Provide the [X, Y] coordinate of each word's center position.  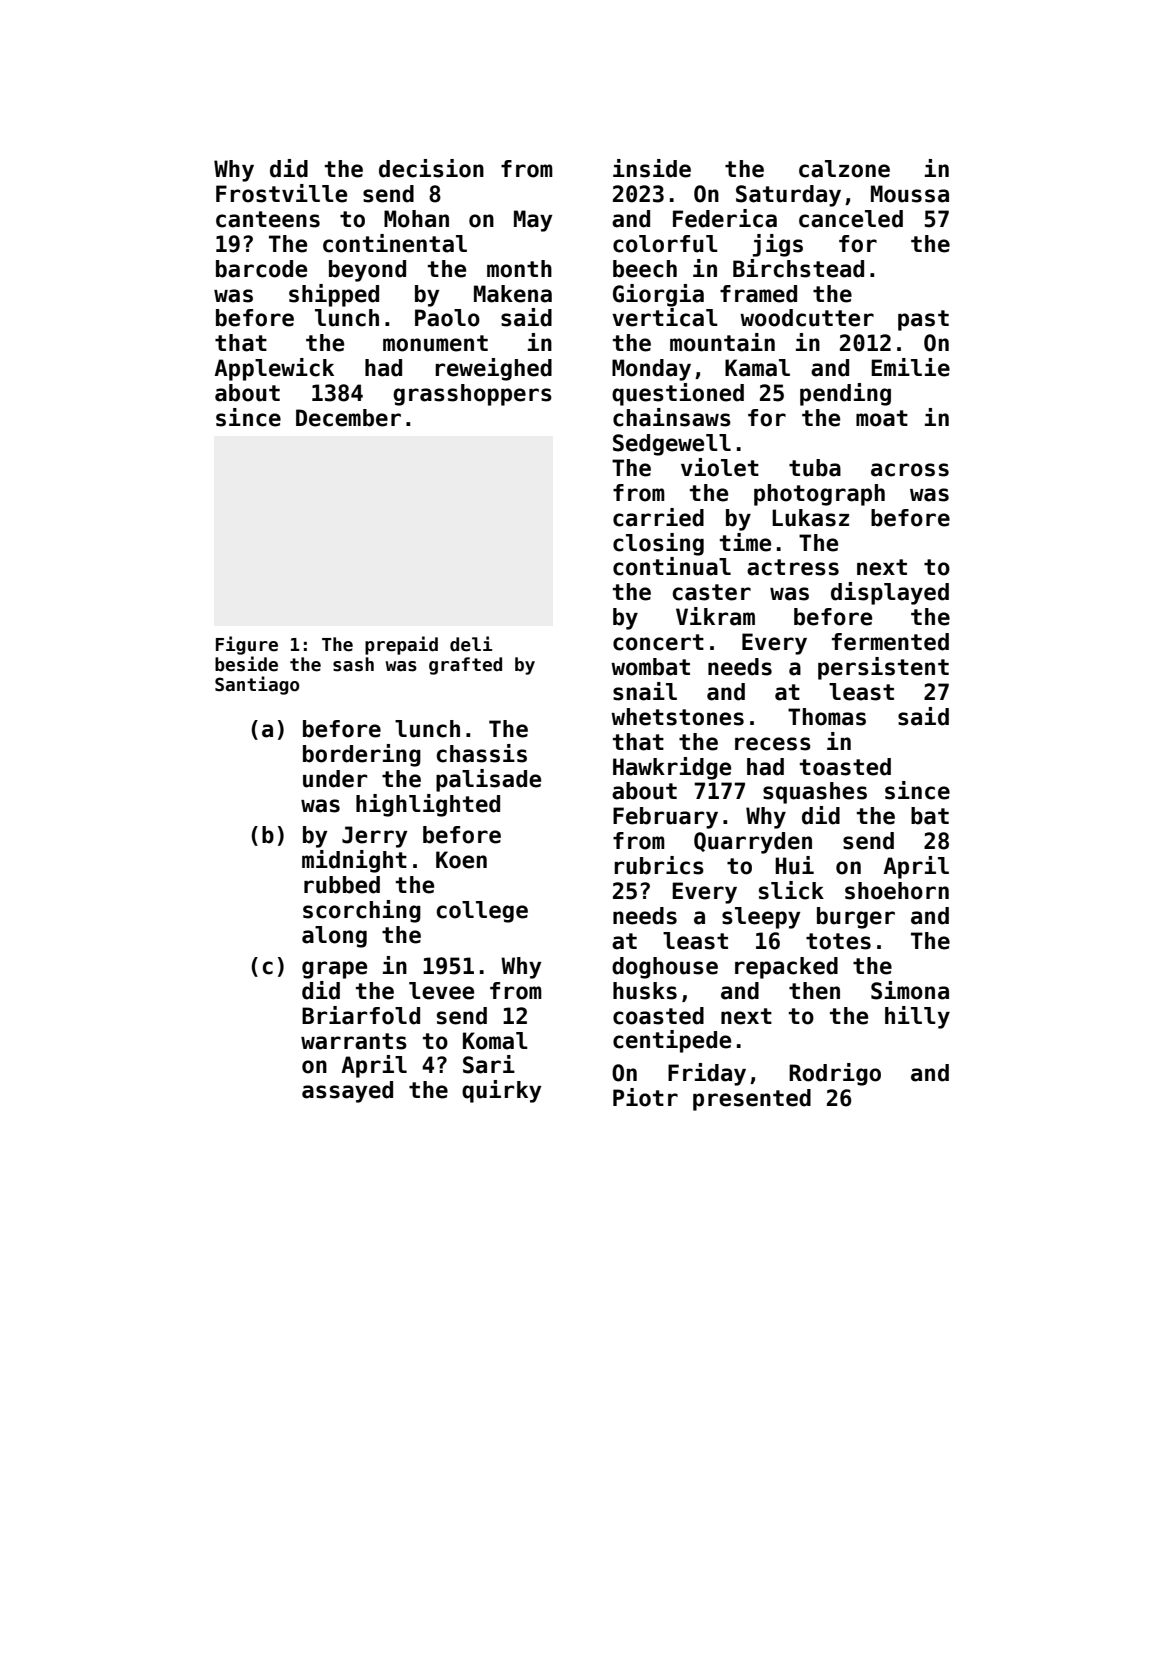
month [519, 269]
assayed [347, 1092]
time [745, 542]
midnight [354, 861]
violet [720, 467]
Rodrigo [835, 1074]
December [348, 418]
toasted [845, 767]
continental [395, 243]
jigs [778, 245]
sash [353, 664]
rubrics [659, 865]
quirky [502, 1091]
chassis [482, 753]
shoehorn [897, 891]
